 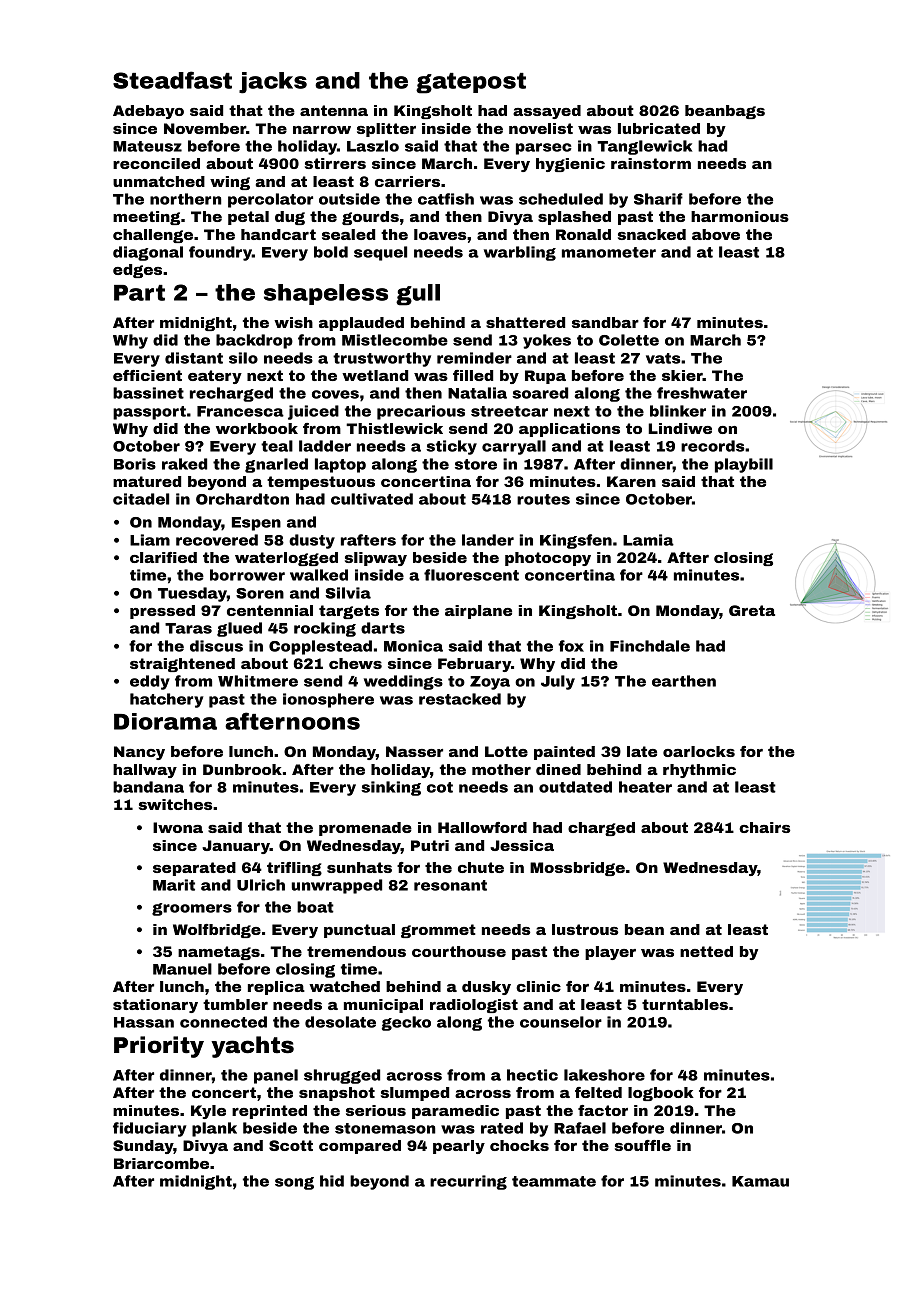 I want to click on chairs, so click(x=765, y=827).
